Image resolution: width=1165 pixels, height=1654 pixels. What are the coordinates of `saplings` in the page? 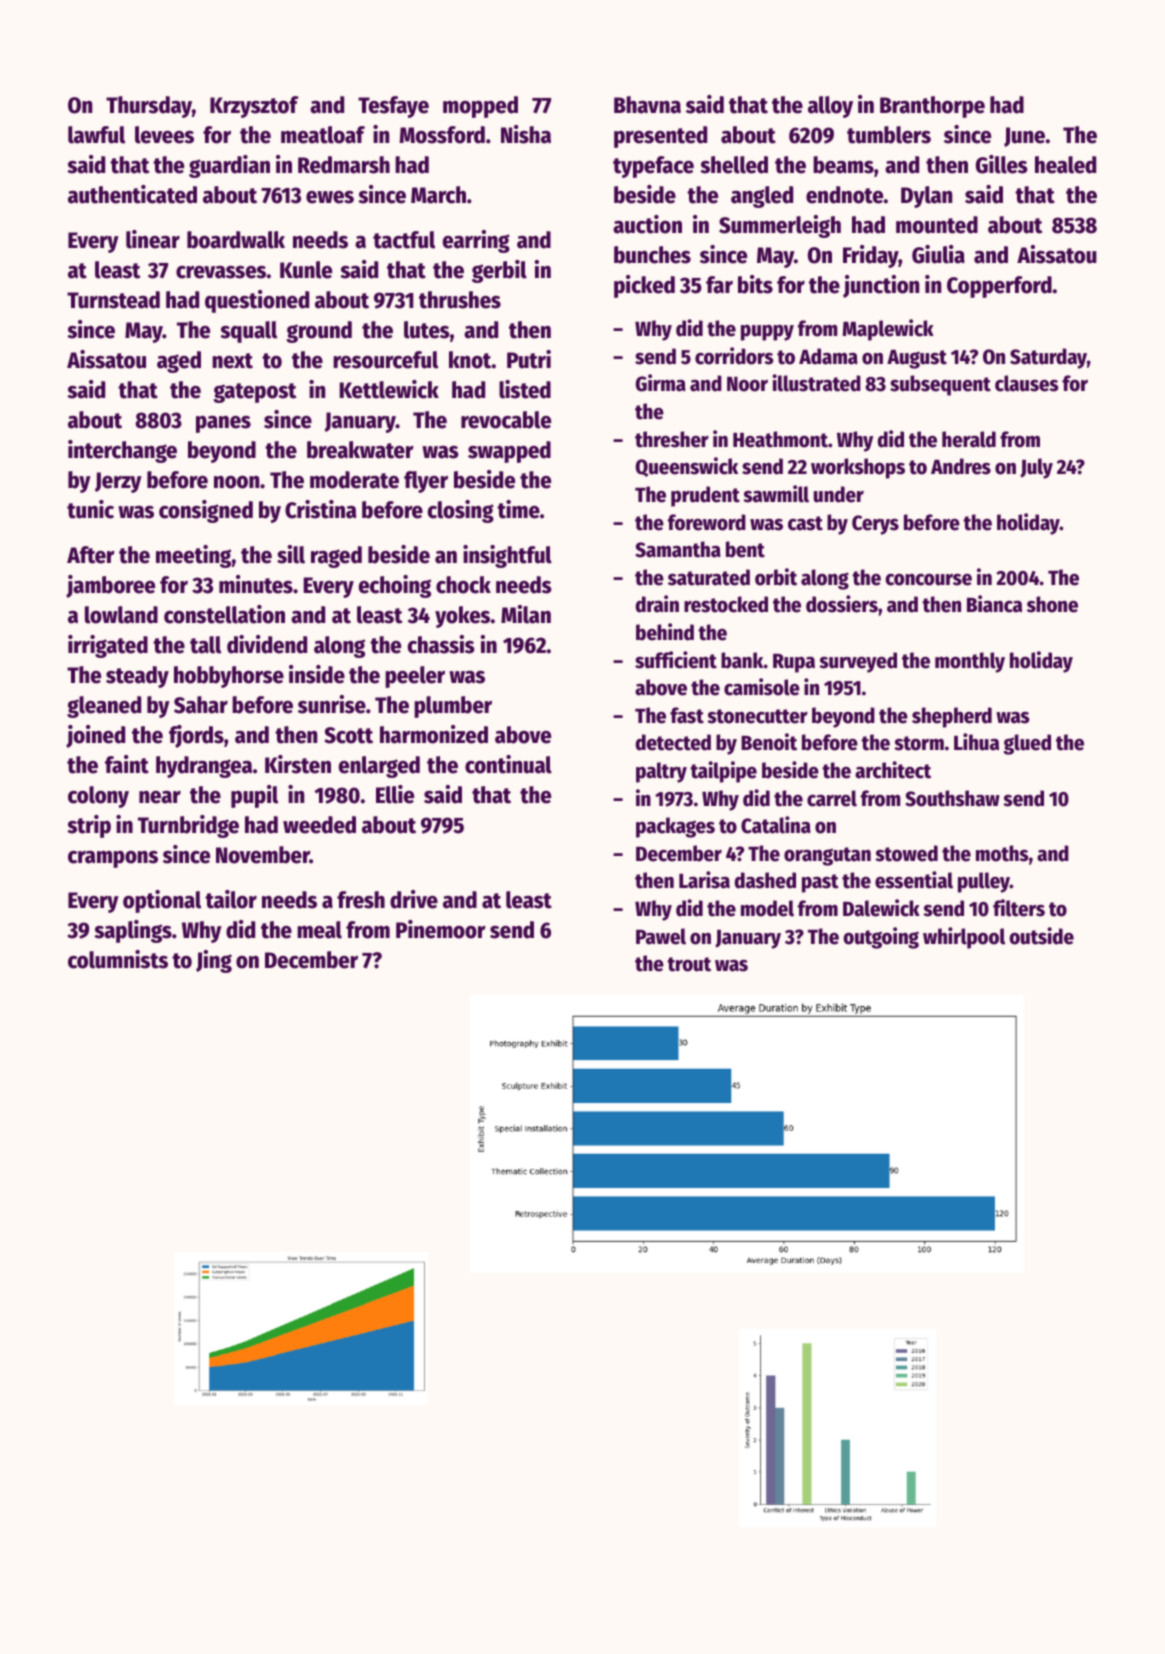 It's located at (133, 931).
